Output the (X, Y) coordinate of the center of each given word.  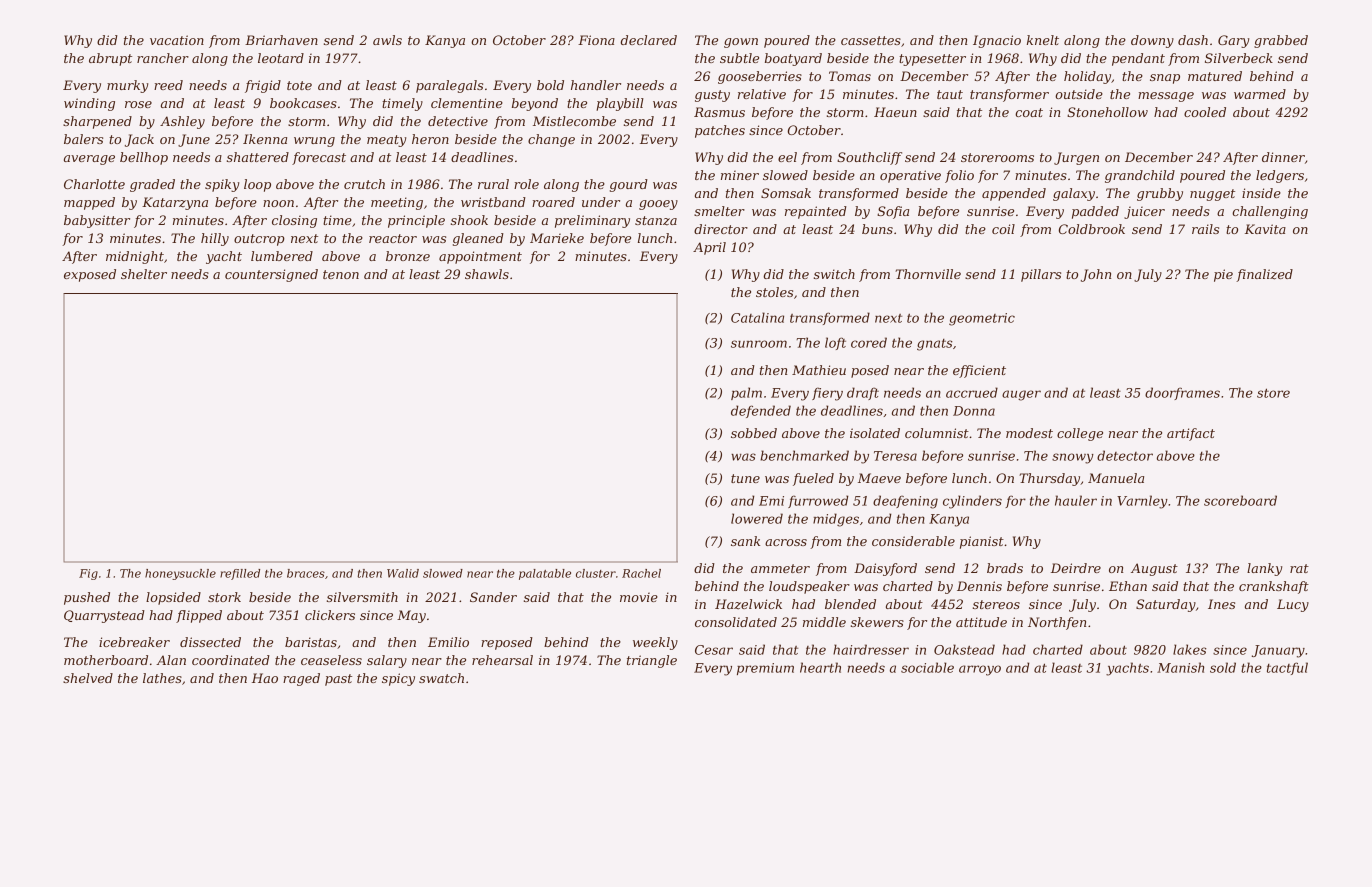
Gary (1233, 41)
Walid (403, 573)
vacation (177, 40)
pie (1223, 275)
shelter (144, 274)
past (338, 680)
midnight (135, 257)
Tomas (850, 76)
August (1154, 569)
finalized (1264, 275)
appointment (480, 257)
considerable (913, 541)
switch (834, 274)
